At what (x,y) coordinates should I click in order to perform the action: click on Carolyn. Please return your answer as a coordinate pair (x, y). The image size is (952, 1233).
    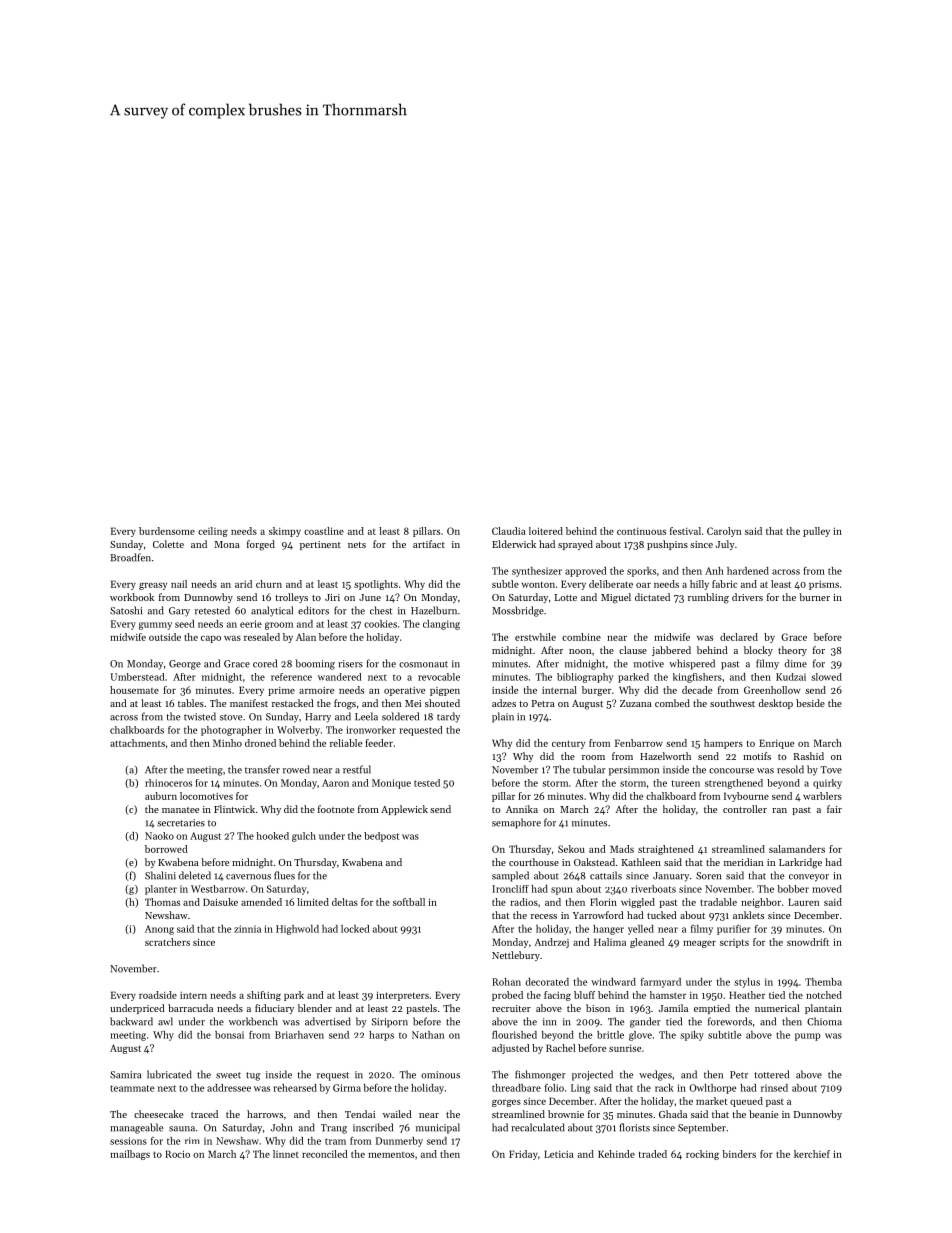
    Looking at the image, I should click on (724, 532).
